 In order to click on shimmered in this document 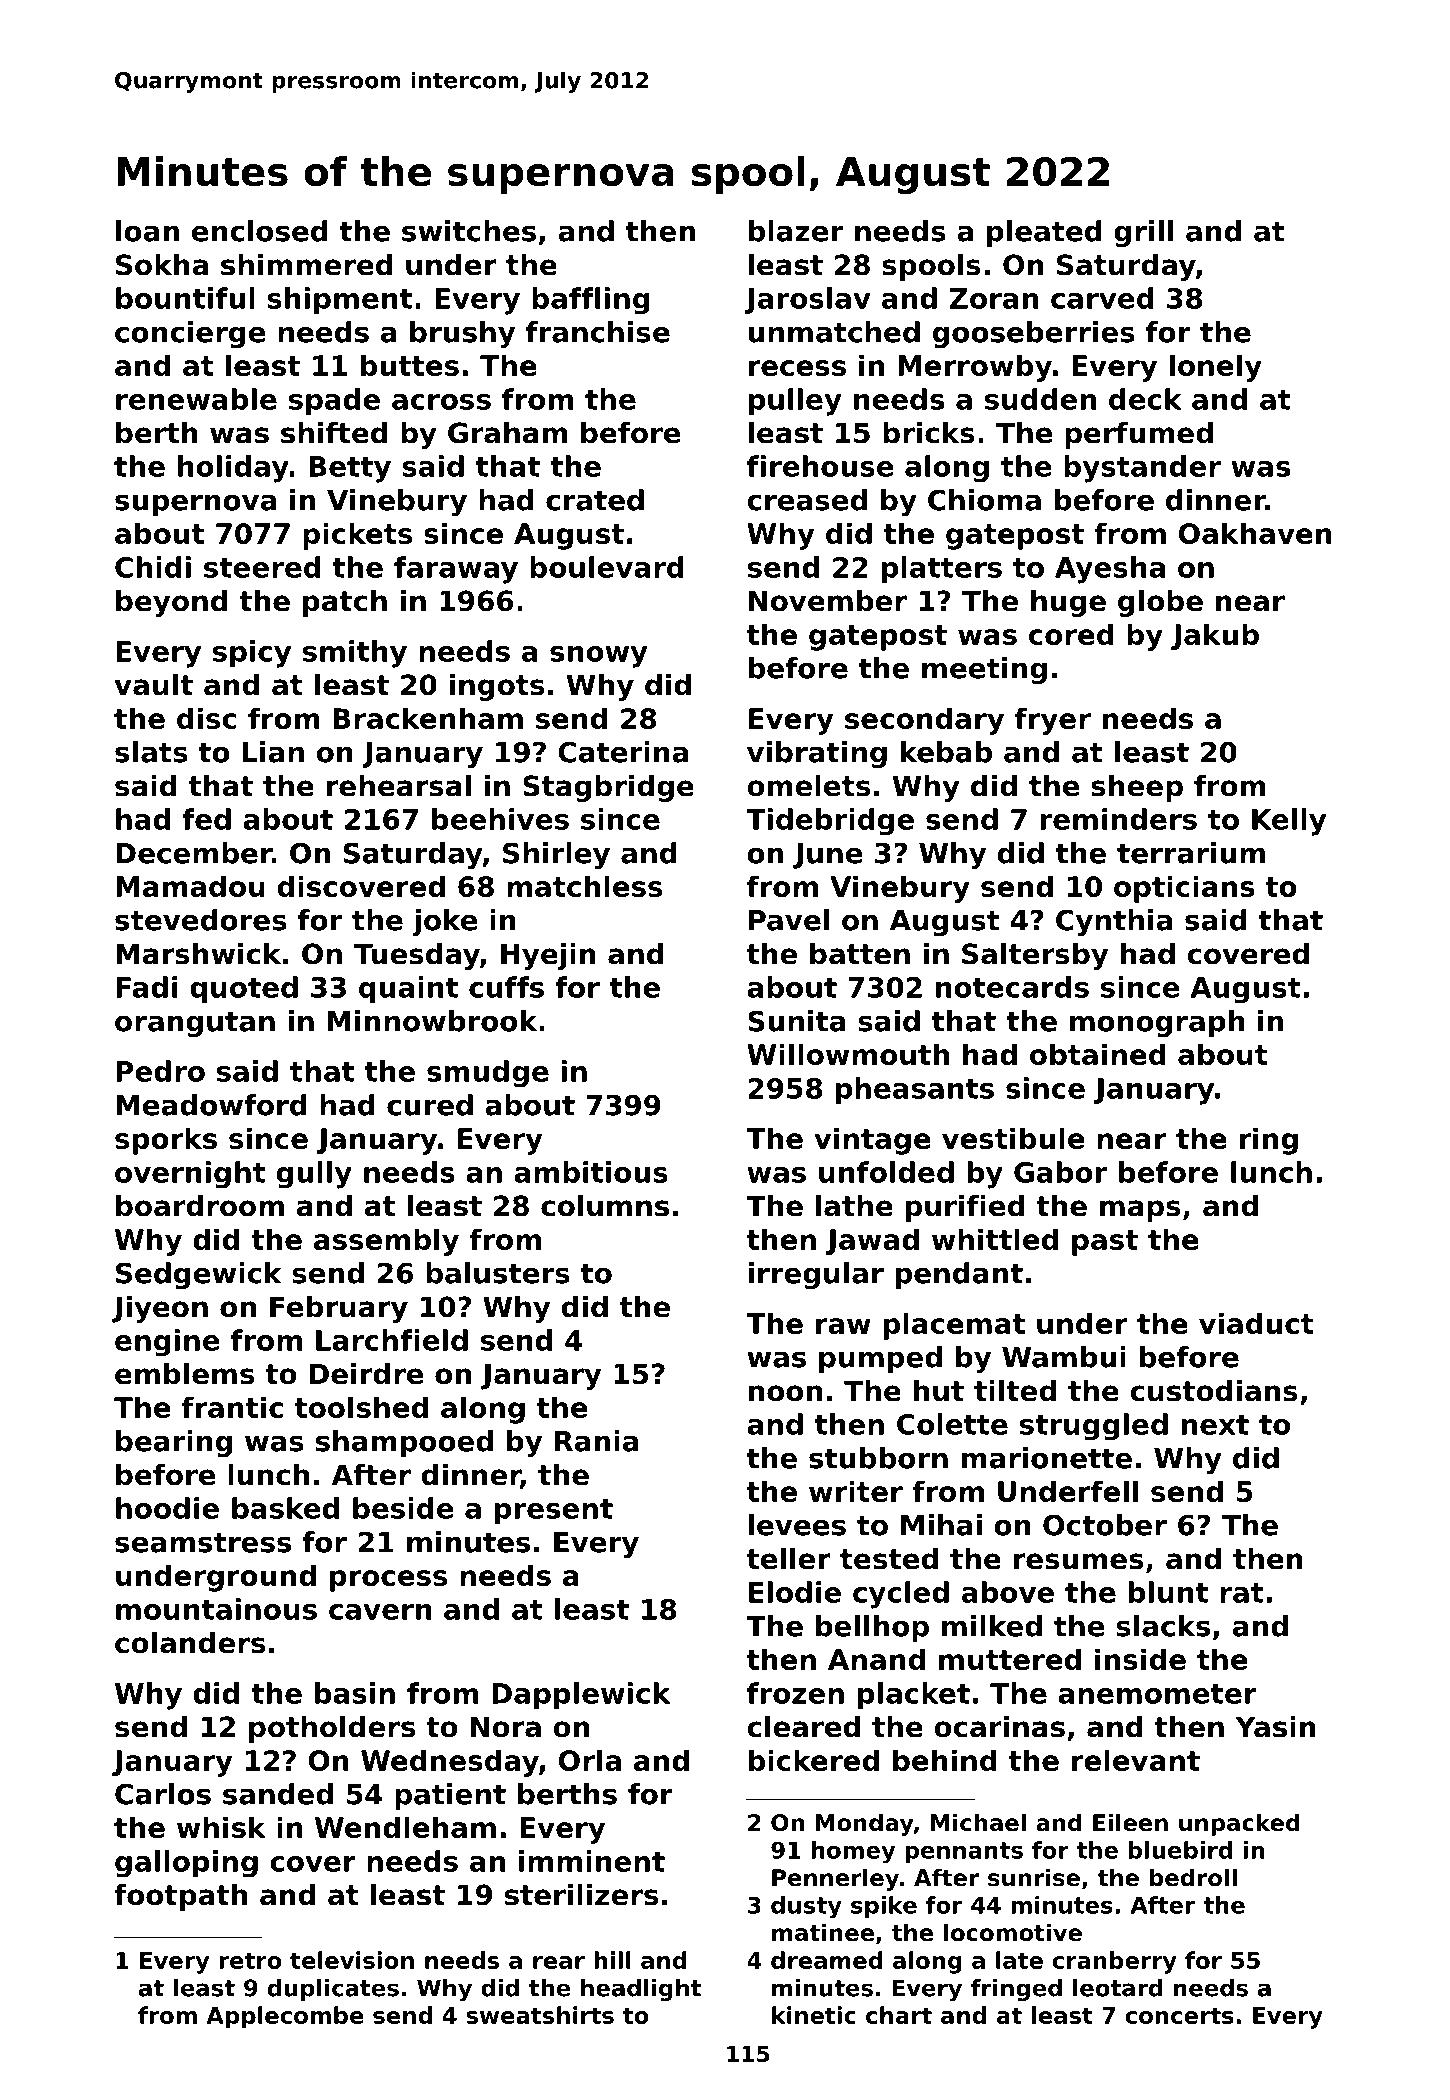, I will do `click(307, 265)`.
